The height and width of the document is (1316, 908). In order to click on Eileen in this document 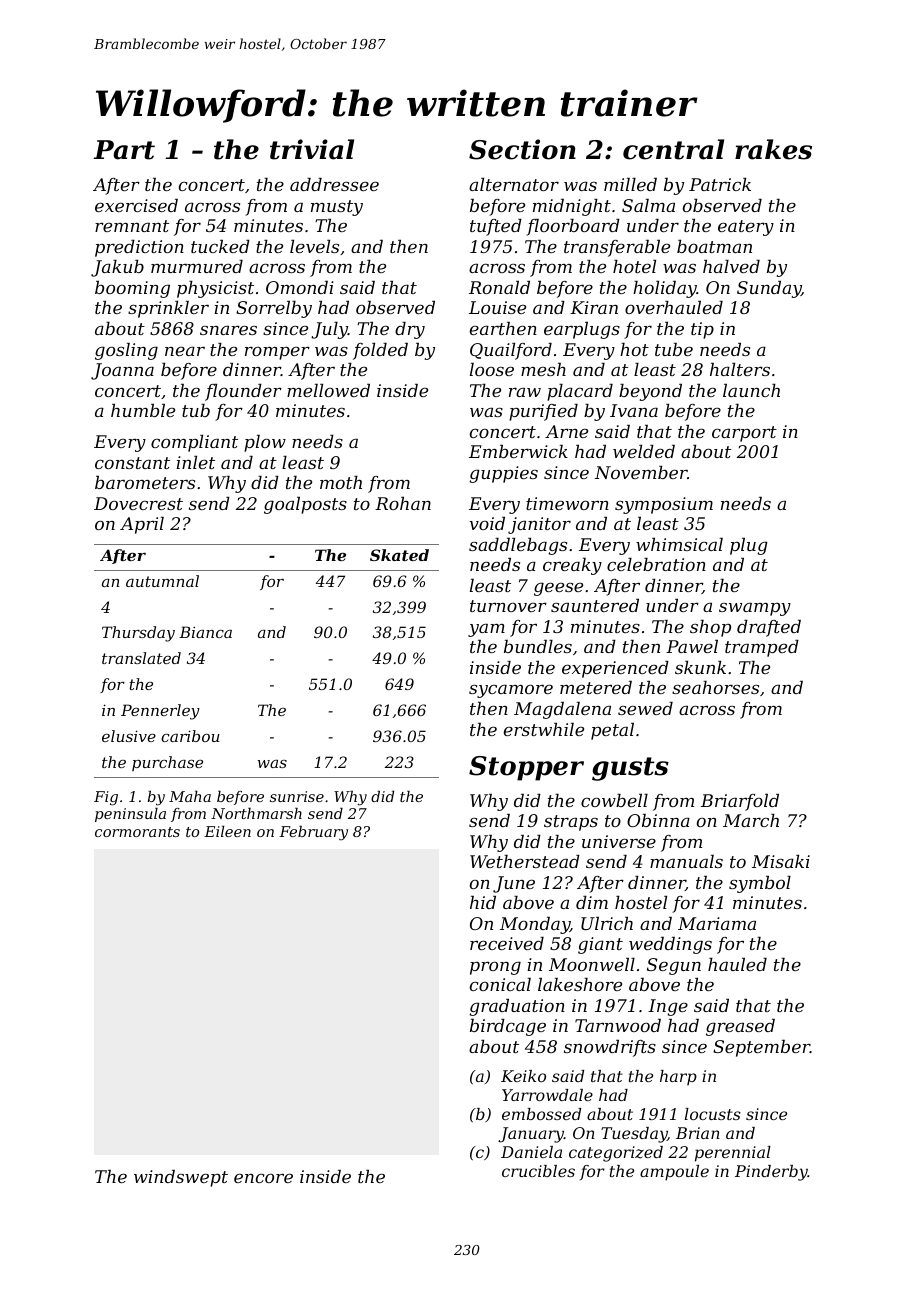, I will do `click(227, 831)`.
